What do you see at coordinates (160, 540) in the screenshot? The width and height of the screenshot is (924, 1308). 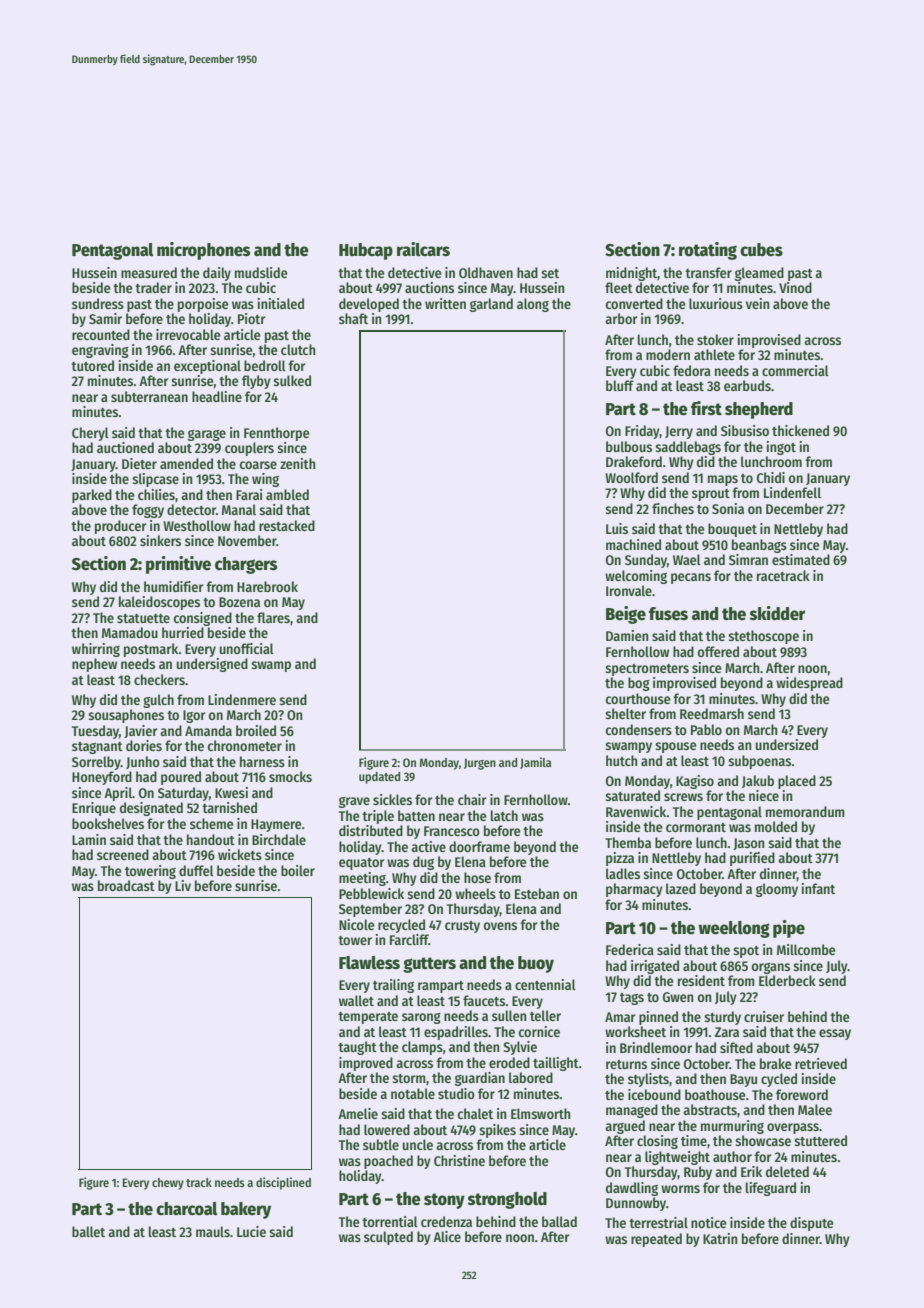 I see `sinkers` at bounding box center [160, 540].
